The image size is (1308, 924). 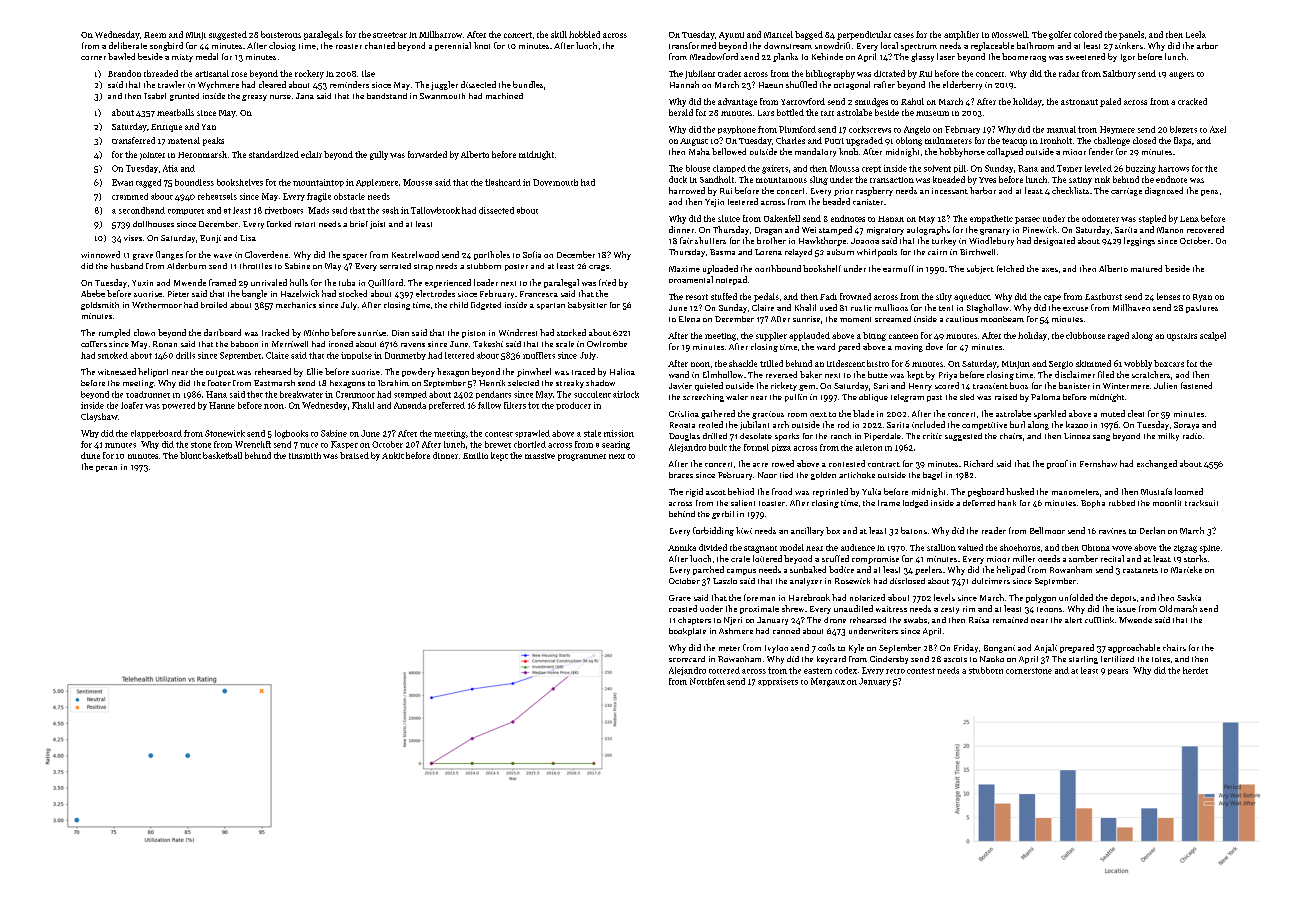 What do you see at coordinates (121, 56) in the screenshot?
I see `bawled` at bounding box center [121, 56].
